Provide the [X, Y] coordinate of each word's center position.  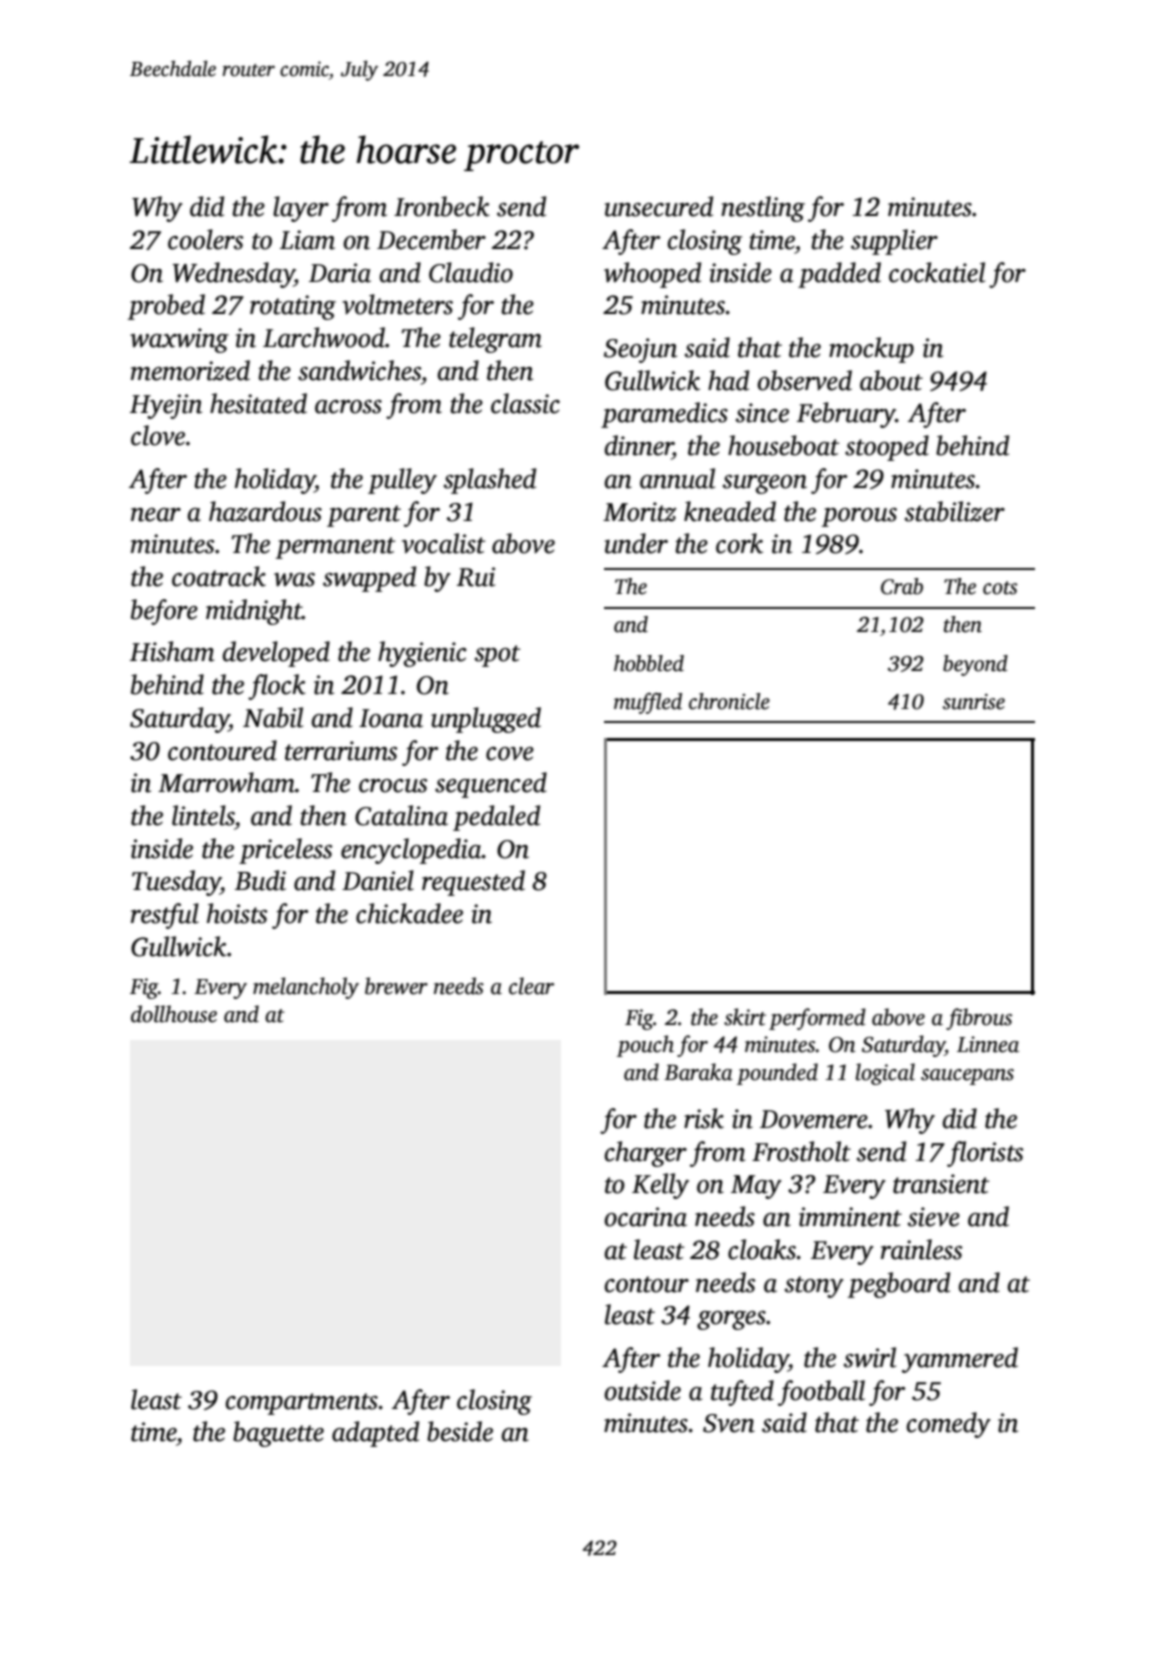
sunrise [974, 702]
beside [460, 1431]
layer [301, 209]
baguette [278, 1434]
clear [531, 986]
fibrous [979, 1019]
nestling [763, 209]
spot [498, 656]
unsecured [659, 206]
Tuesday [176, 883]
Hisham [172, 651]
